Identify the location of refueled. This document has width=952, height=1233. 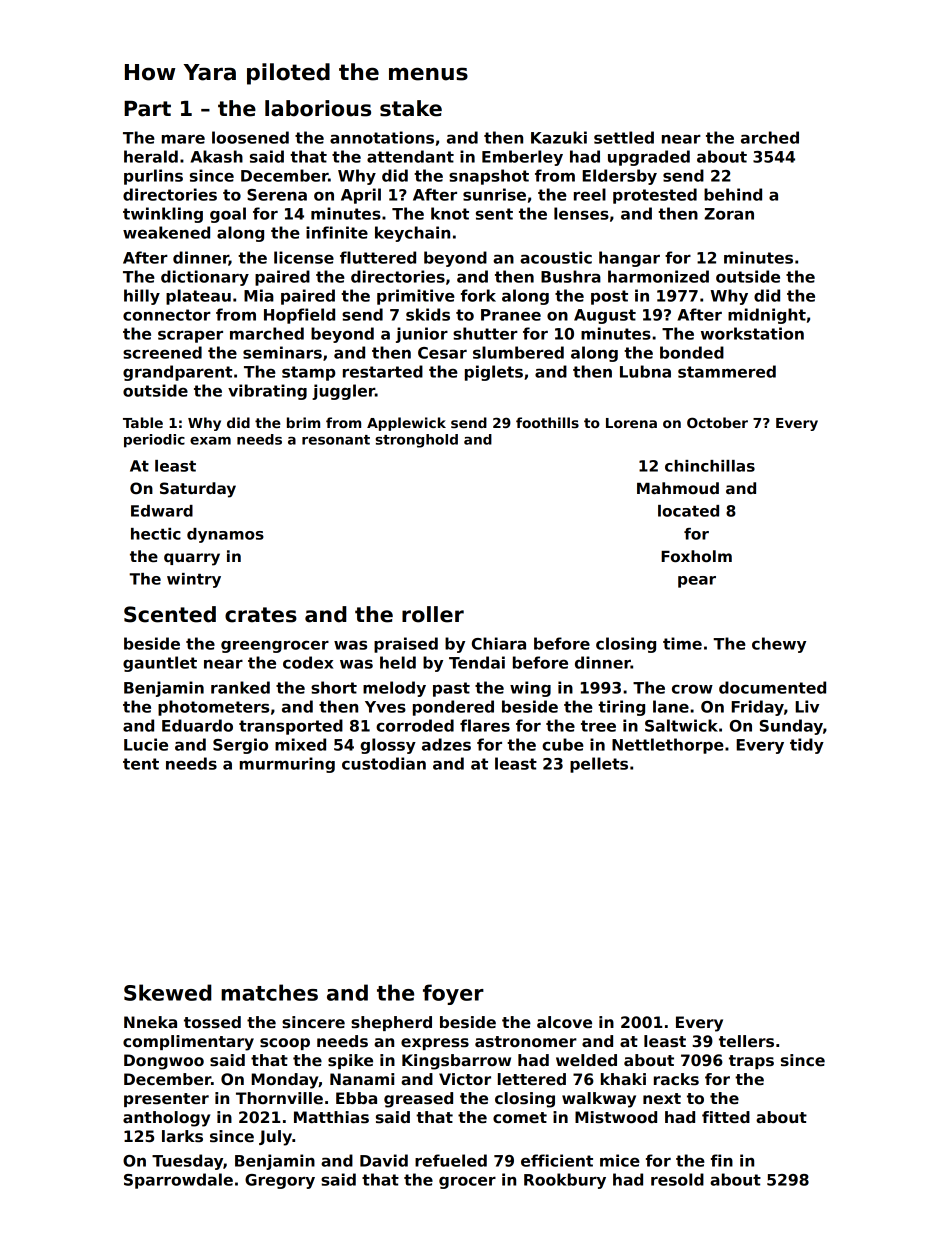
(451, 1160).
